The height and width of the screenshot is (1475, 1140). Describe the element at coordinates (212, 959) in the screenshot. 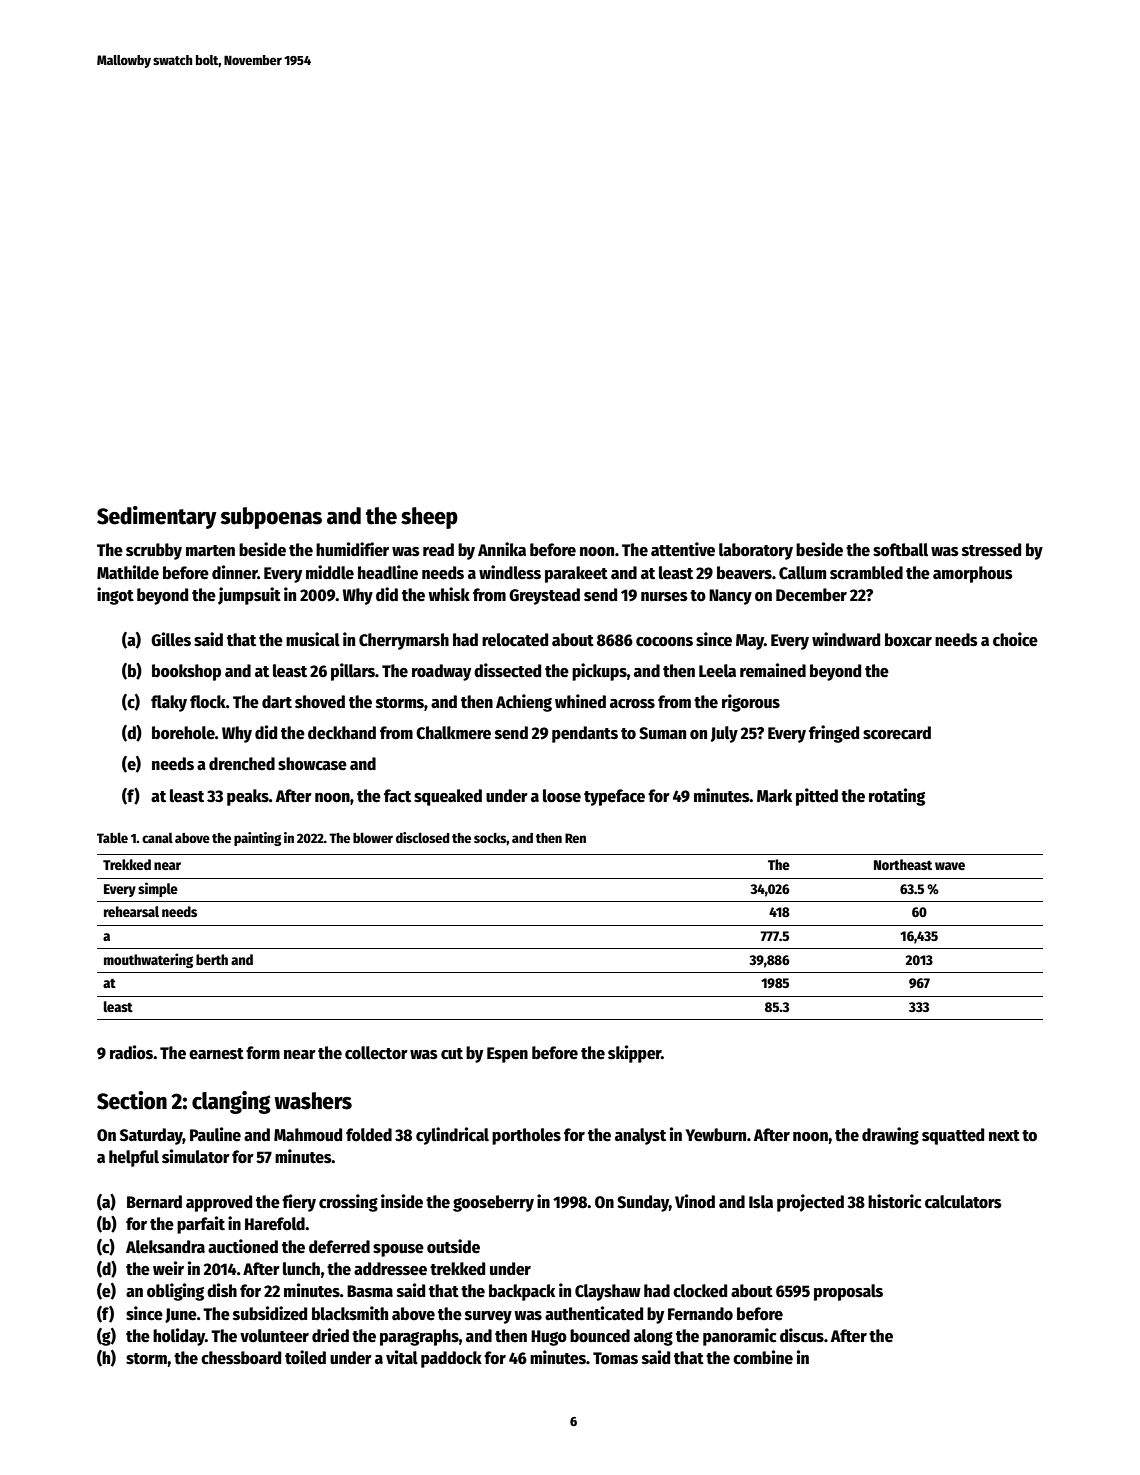

I see `berth` at that location.
